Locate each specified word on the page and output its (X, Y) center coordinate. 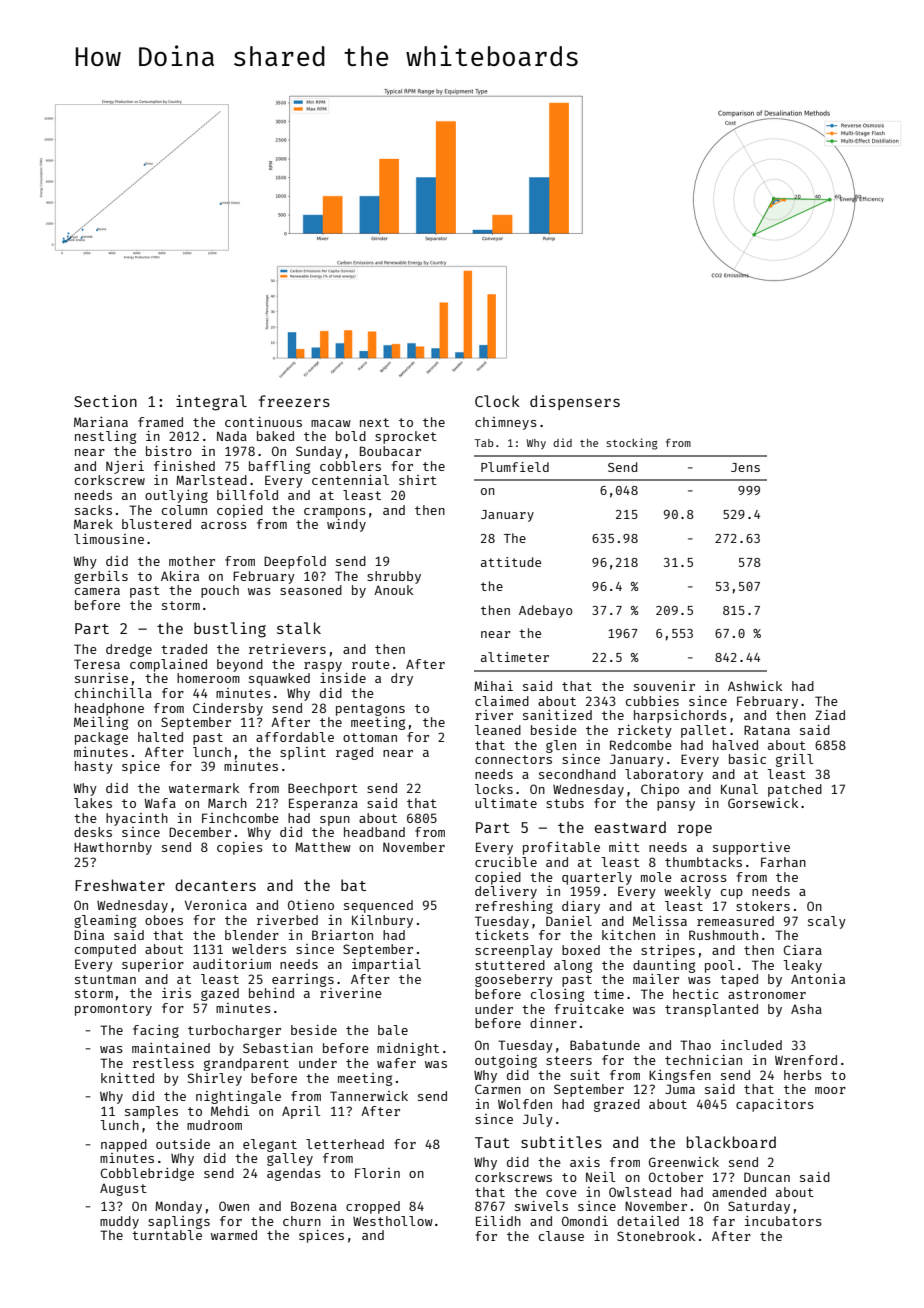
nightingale (238, 1097)
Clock (497, 401)
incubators (783, 1221)
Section (105, 401)
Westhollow (393, 1221)
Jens (745, 467)
